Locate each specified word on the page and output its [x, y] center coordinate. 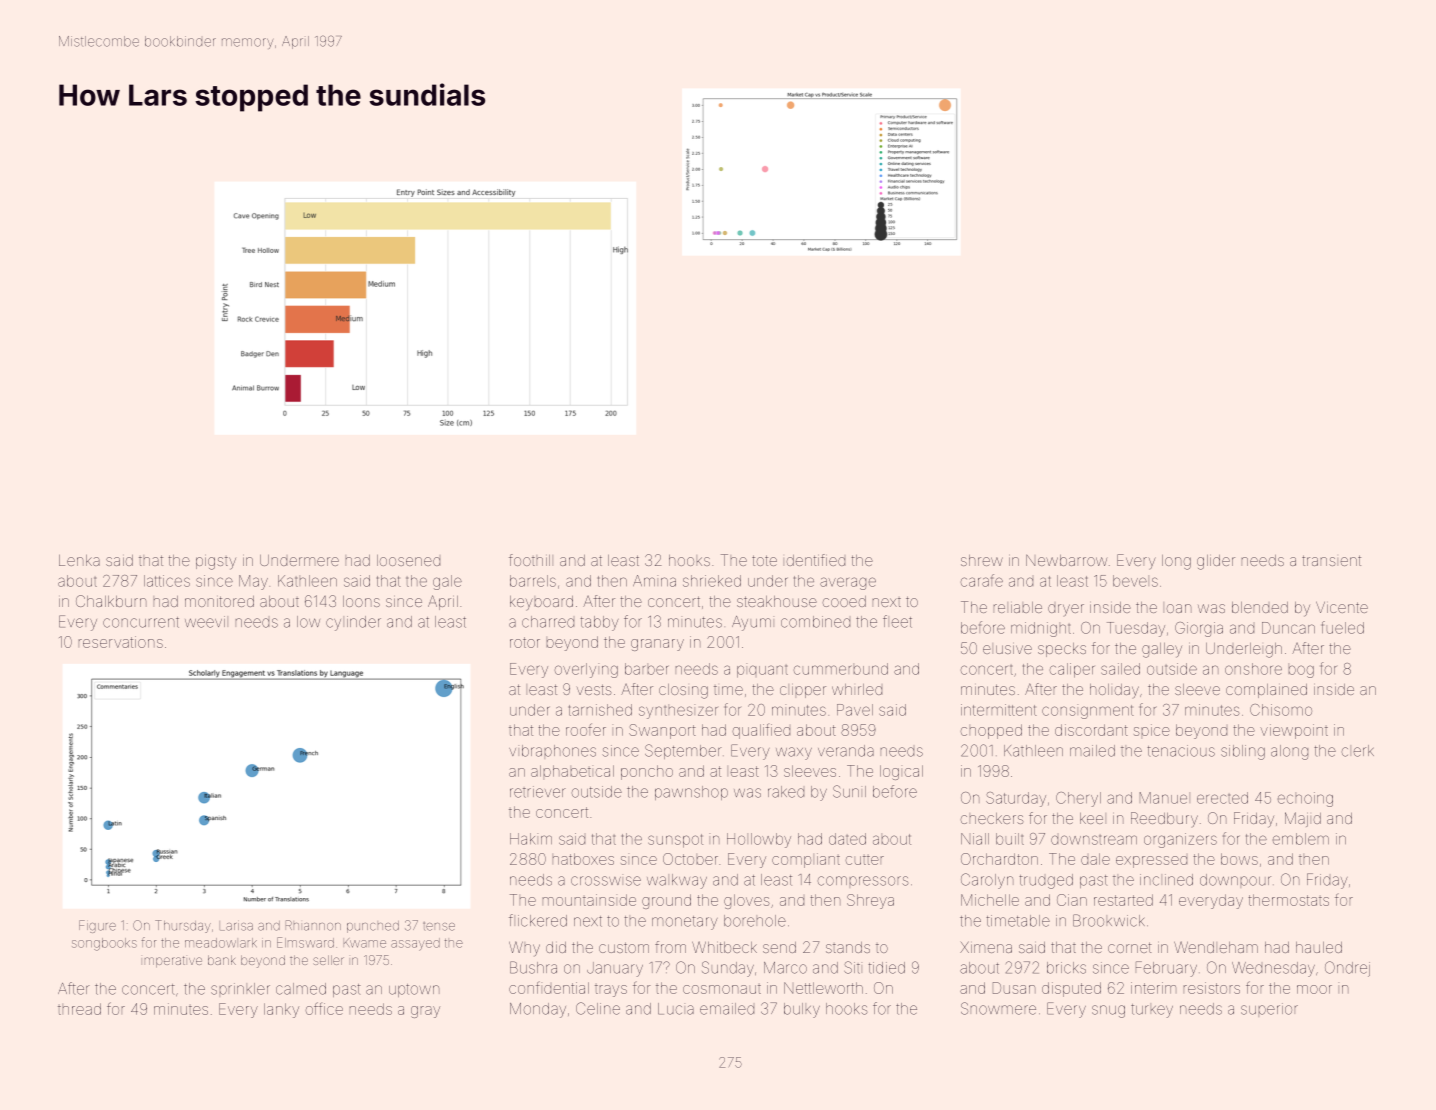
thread [79, 1009]
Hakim [531, 839]
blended [1260, 607]
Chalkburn [111, 601]
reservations [121, 642]
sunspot [675, 841]
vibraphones [552, 751]
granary [657, 645]
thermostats [1289, 900]
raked [786, 792]
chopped [991, 731]
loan [1179, 608]
